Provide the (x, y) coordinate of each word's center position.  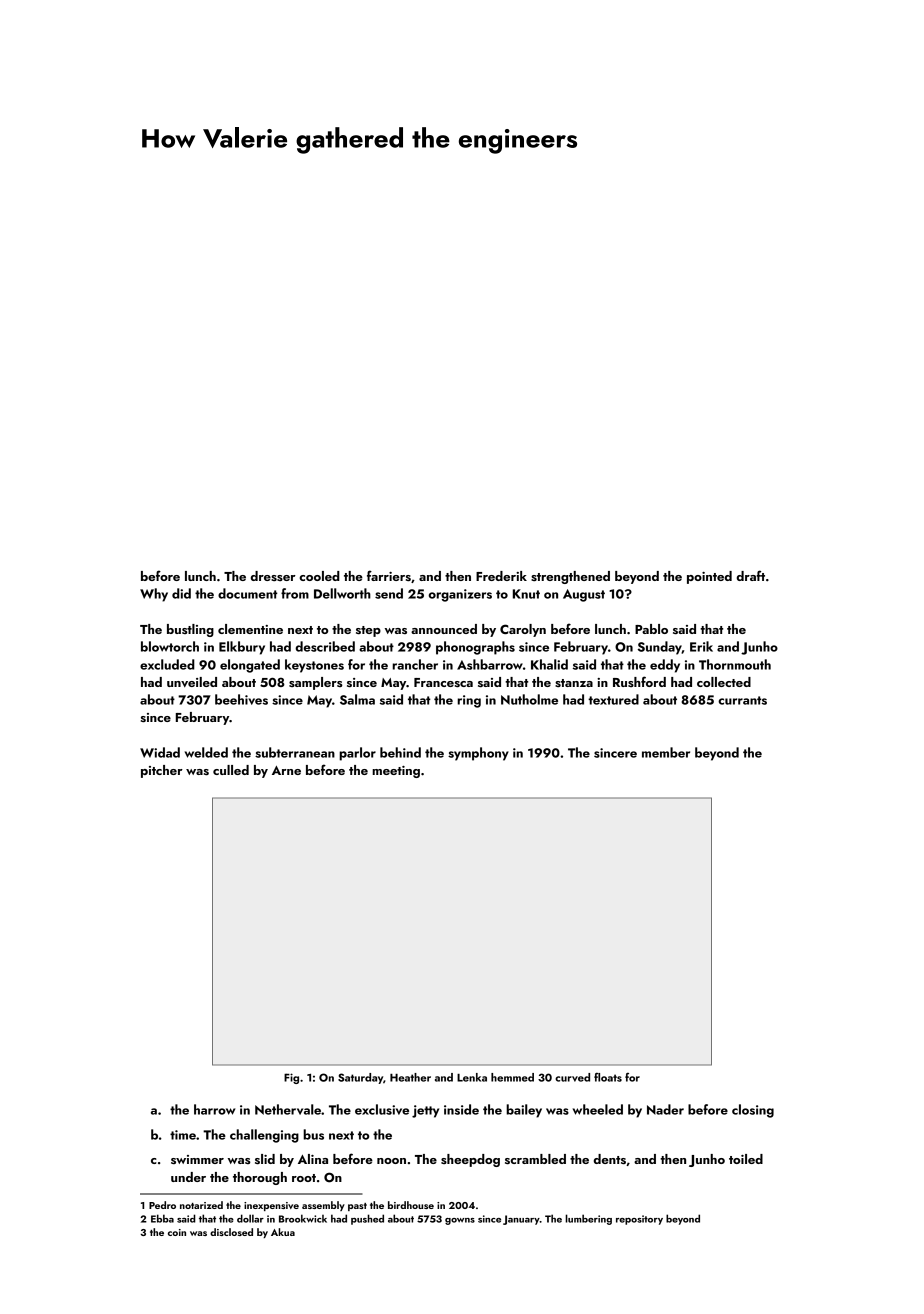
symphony (478, 754)
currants (742, 700)
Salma (357, 699)
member (666, 752)
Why (154, 595)
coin (177, 1232)
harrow (215, 1109)
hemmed (512, 1077)
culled (231, 770)
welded (206, 752)
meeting (396, 772)
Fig (291, 1078)
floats (608, 1077)
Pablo (651, 629)
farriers (389, 575)
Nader (665, 1109)
